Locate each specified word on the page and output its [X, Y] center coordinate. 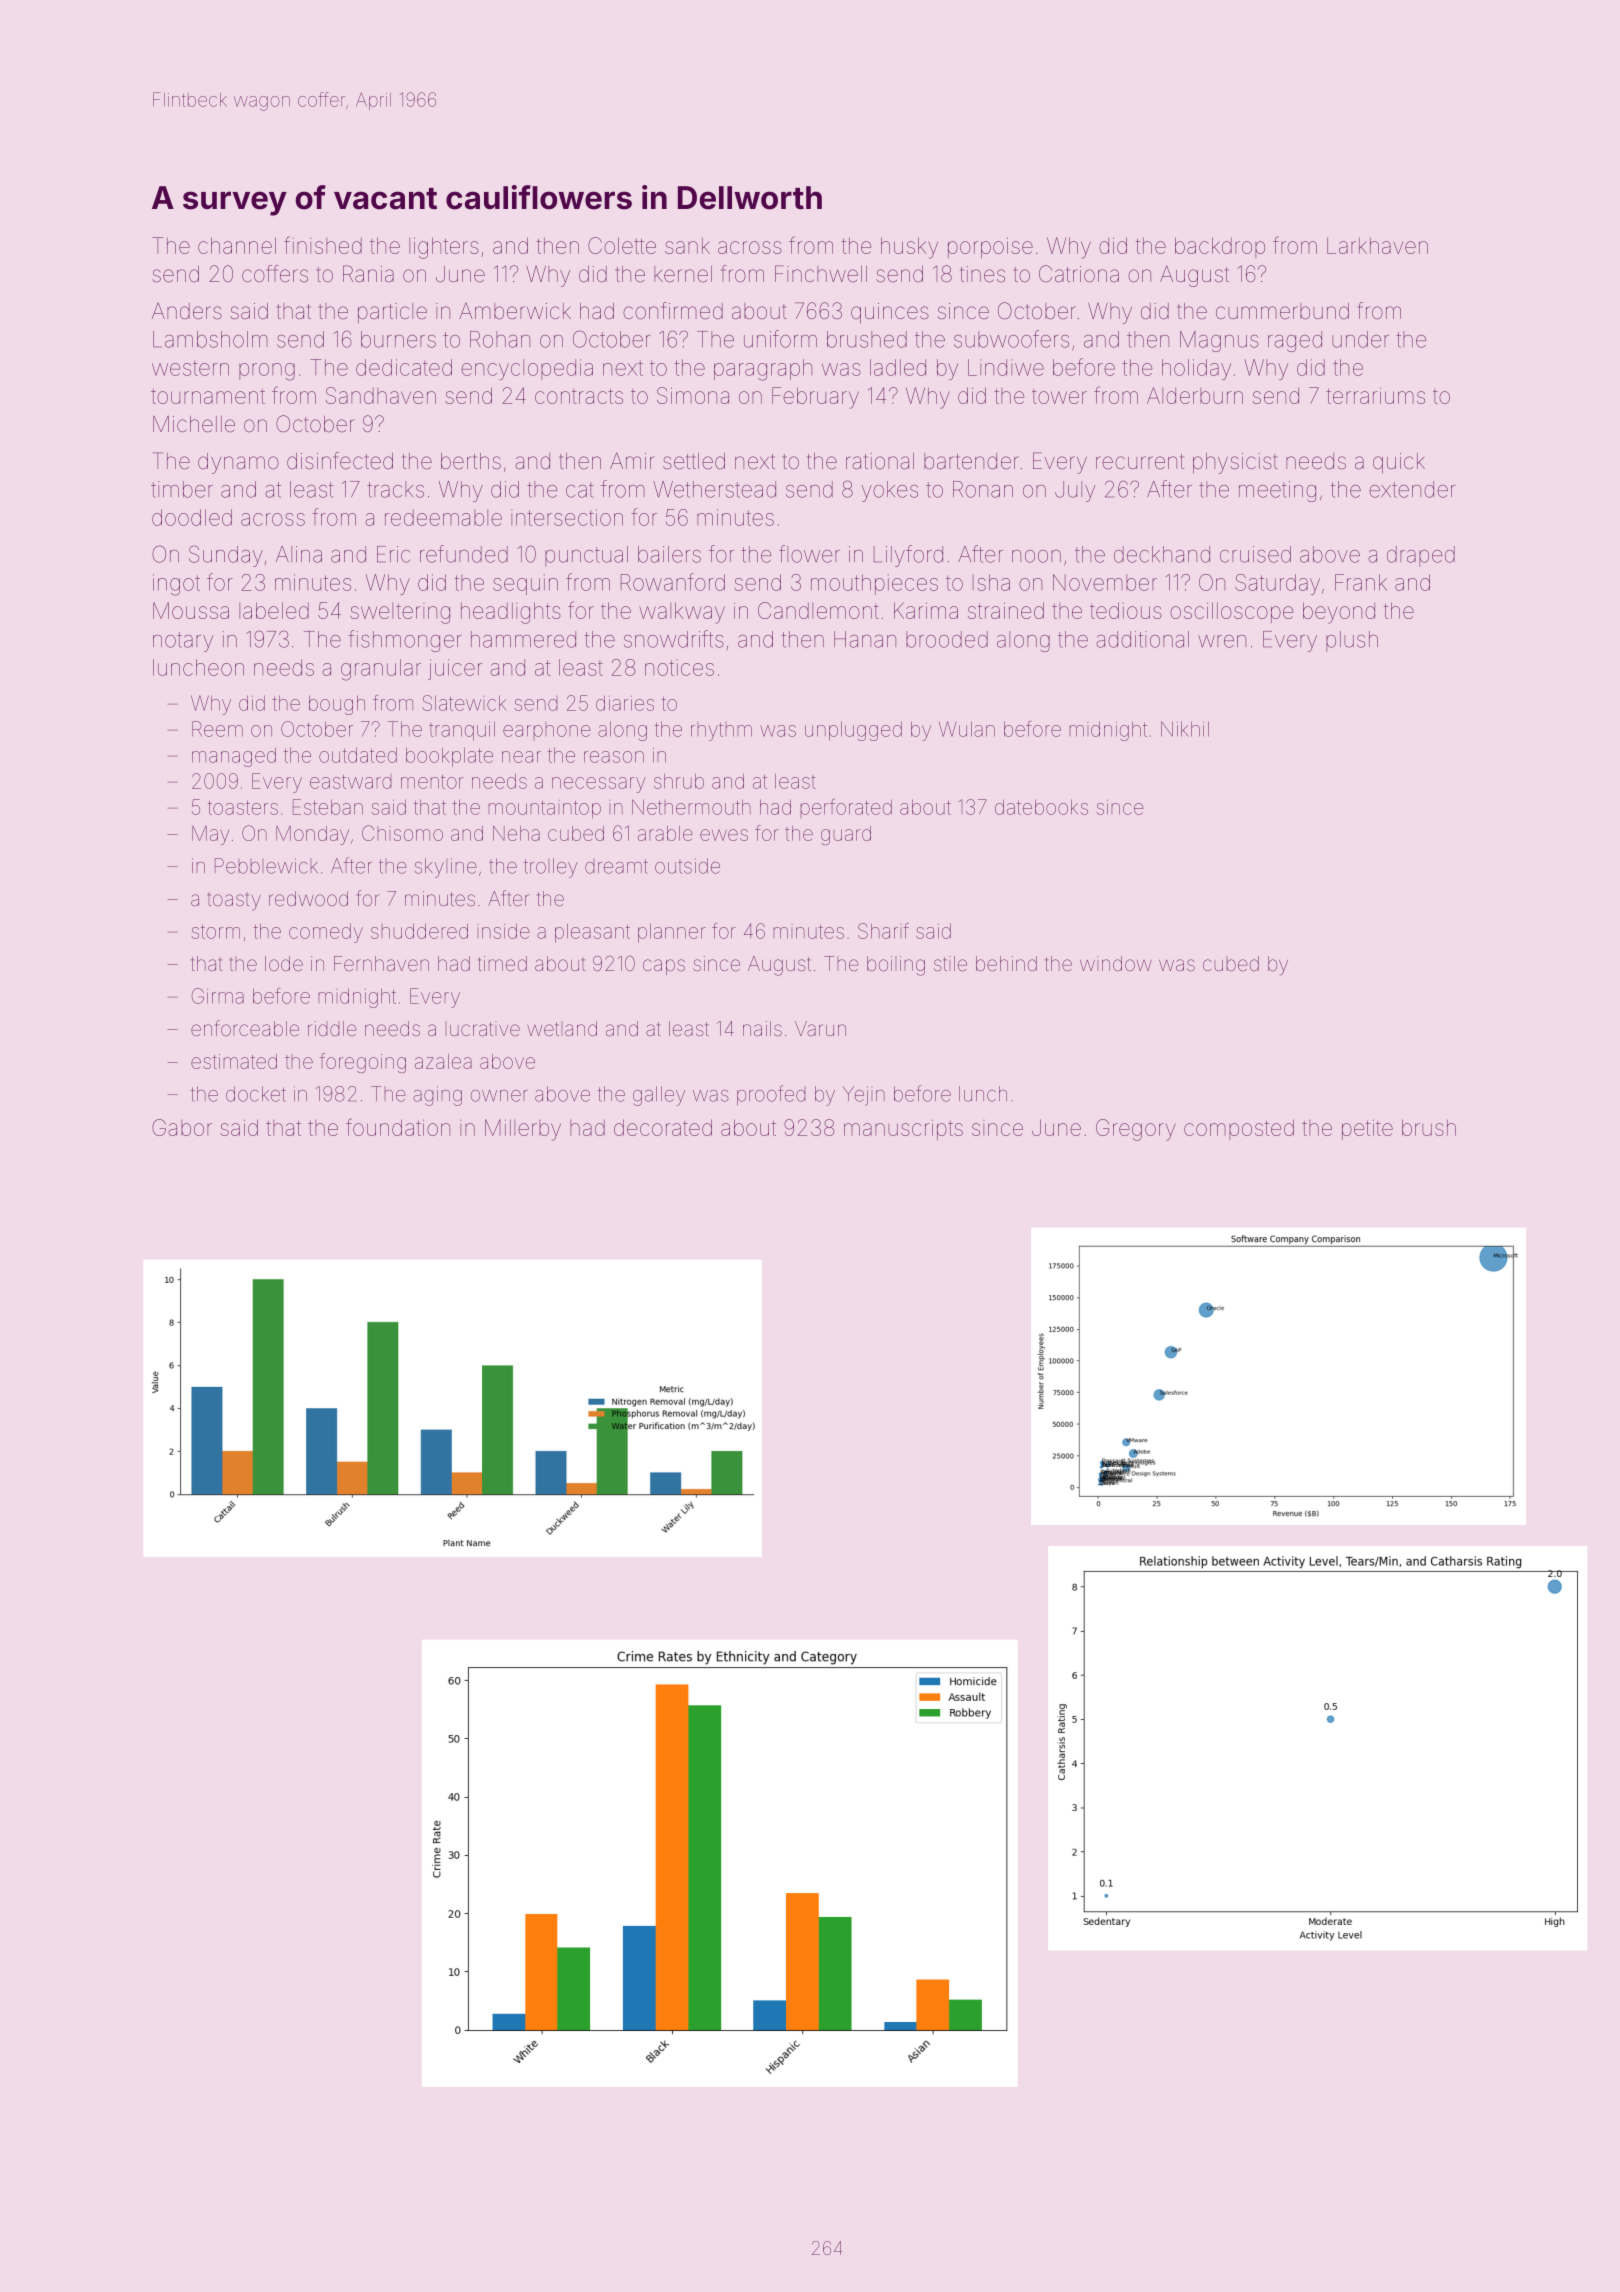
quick [1399, 463]
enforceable [245, 1028]
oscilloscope [1231, 612]
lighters [444, 248]
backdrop [1220, 247]
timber [182, 489]
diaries [625, 703]
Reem [217, 729]
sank [687, 246]
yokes [890, 491]
